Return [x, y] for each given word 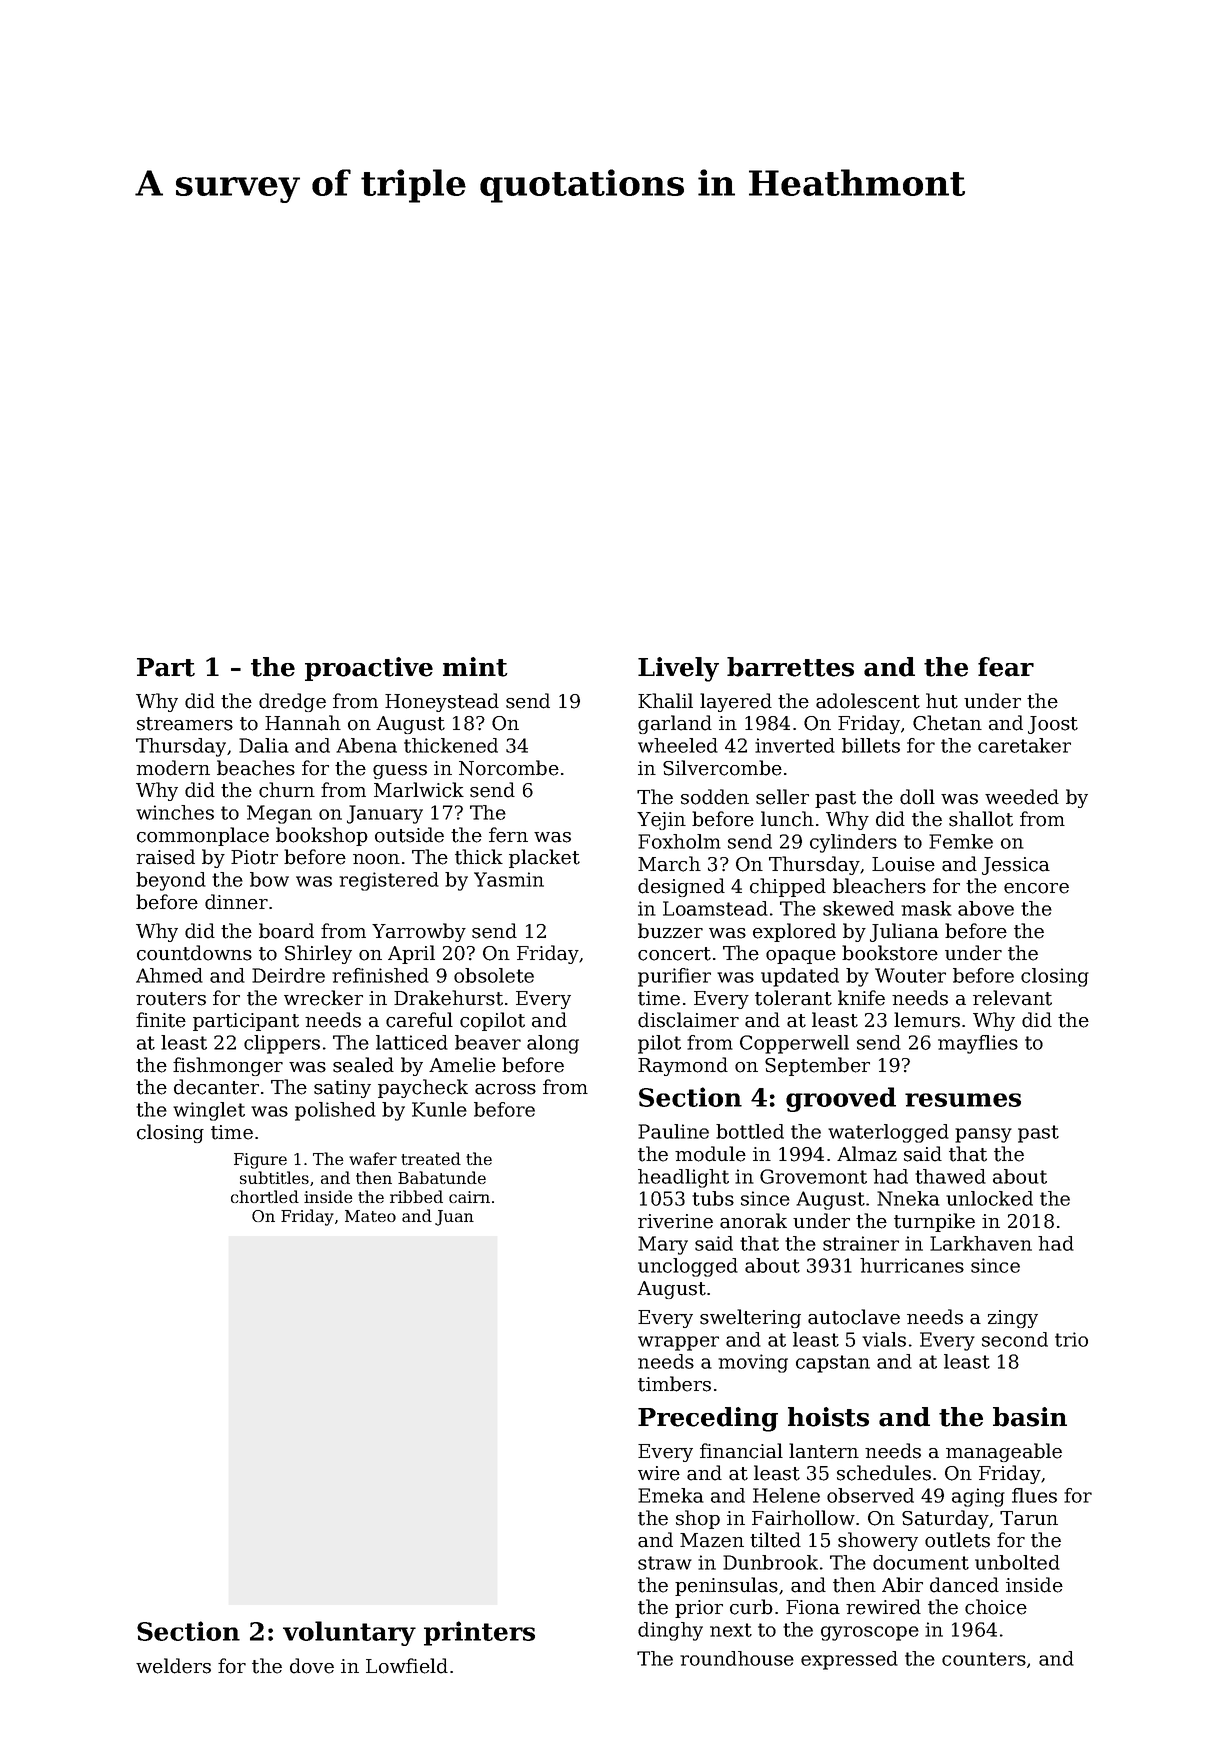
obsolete [494, 975]
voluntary [349, 1633]
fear [1006, 667]
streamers [185, 724]
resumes [963, 1100]
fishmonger [228, 1066]
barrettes [790, 667]
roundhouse [737, 1658]
